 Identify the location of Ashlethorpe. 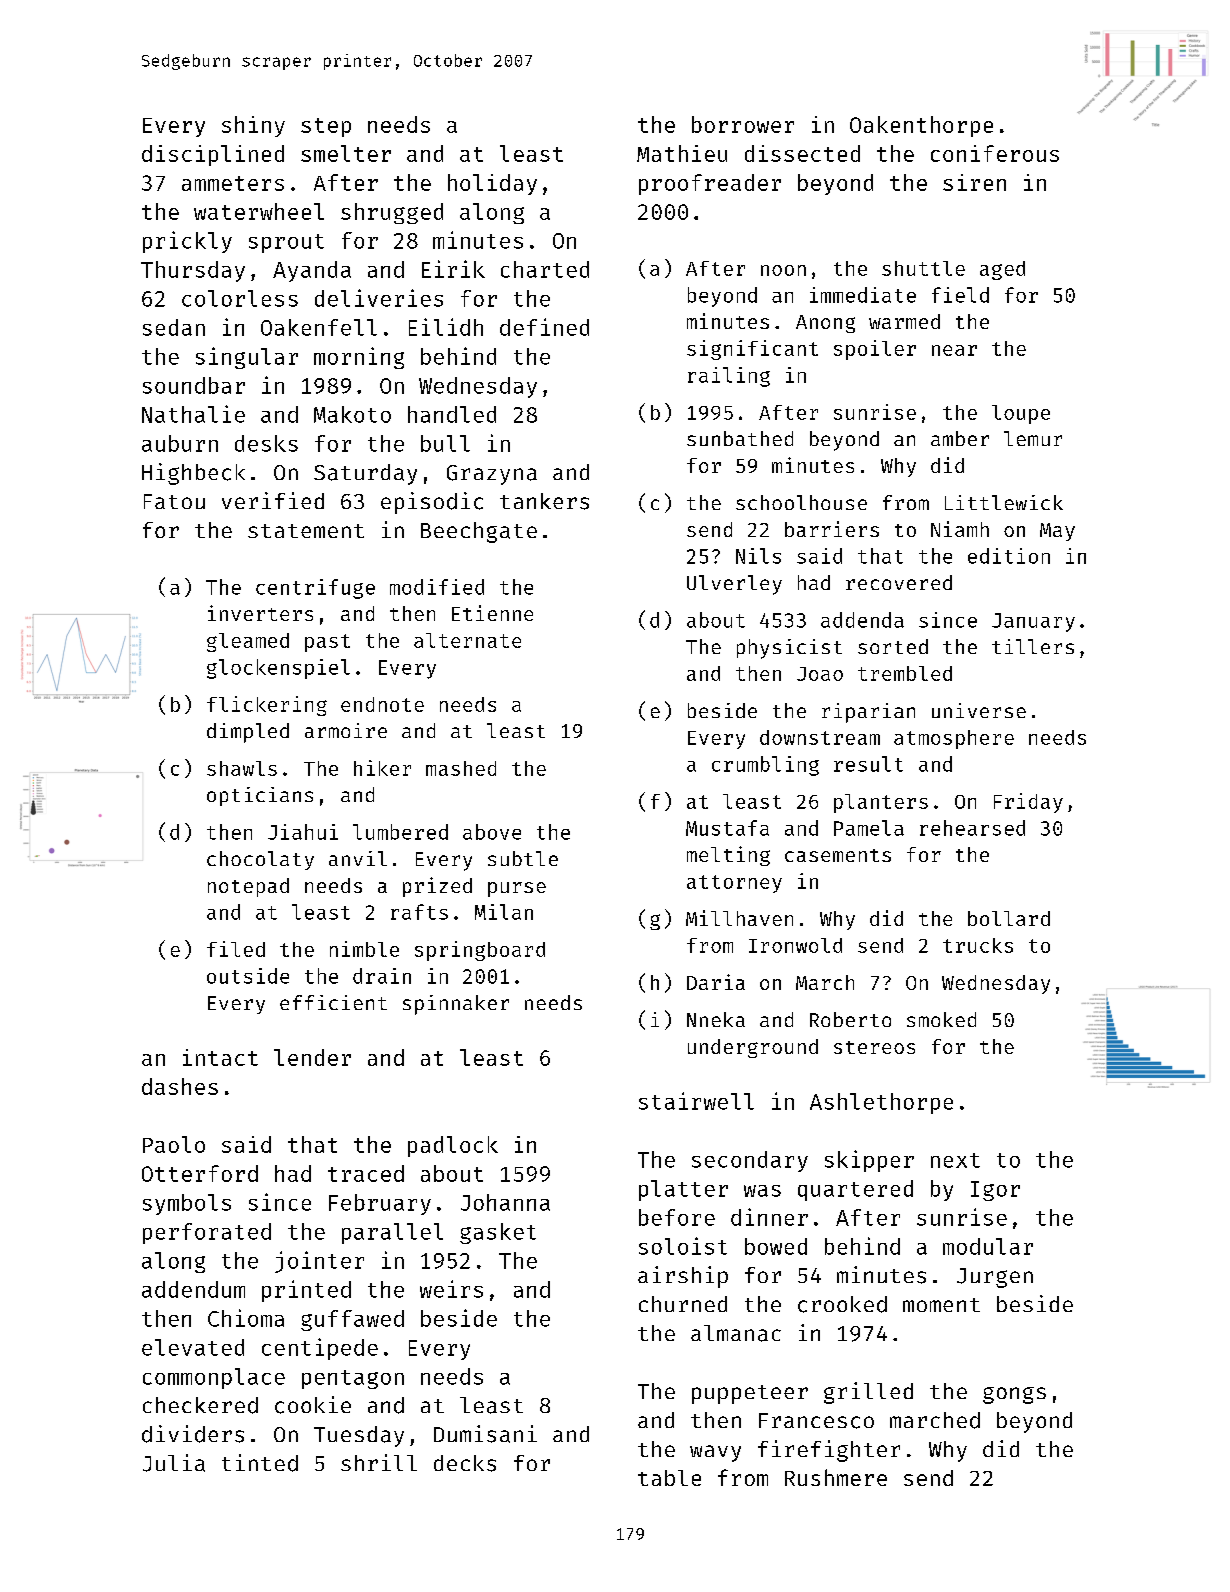
(881, 1103).
